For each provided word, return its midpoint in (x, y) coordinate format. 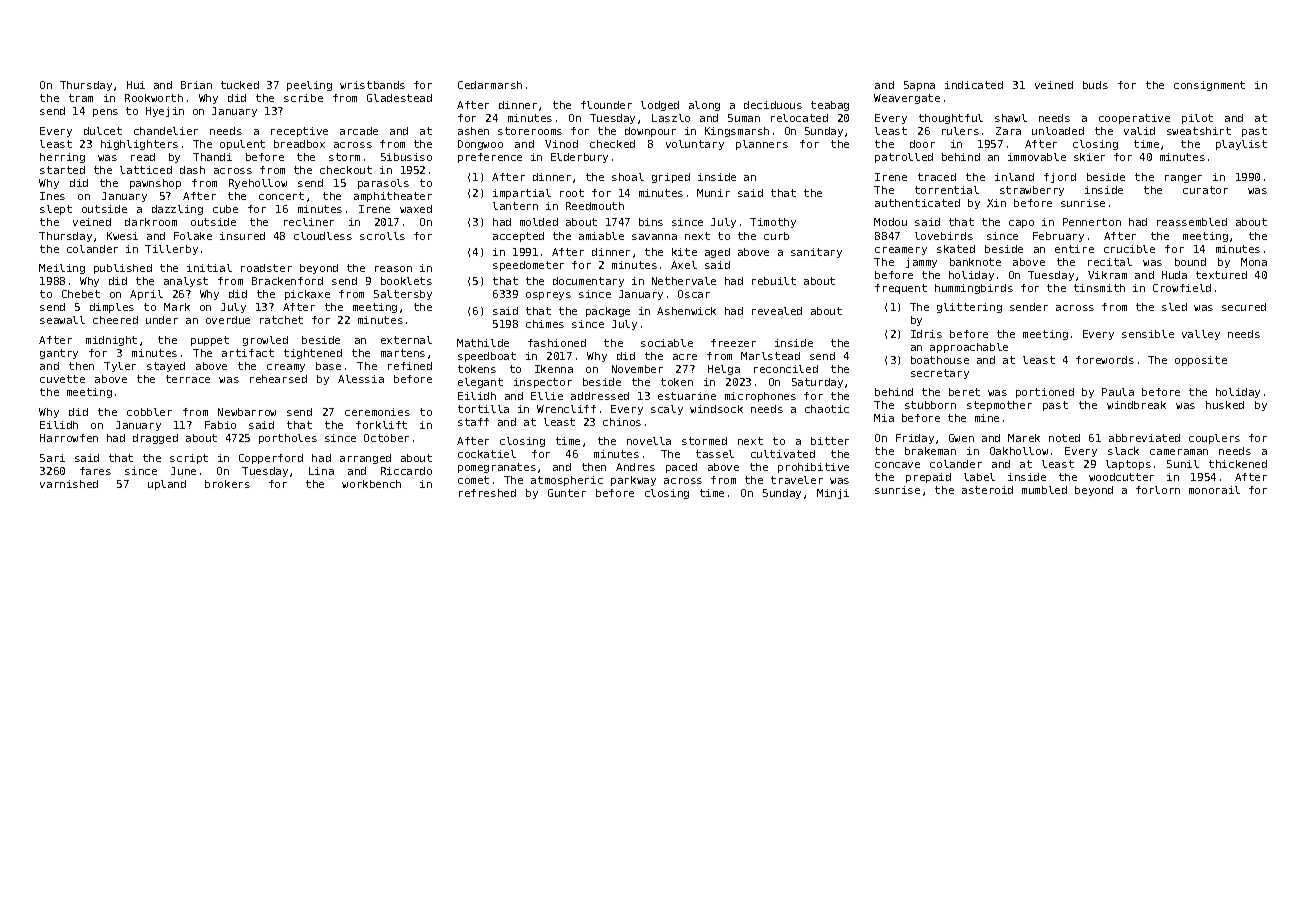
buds (1095, 85)
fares (95, 471)
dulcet (103, 131)
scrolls (382, 236)
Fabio (220, 425)
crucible (1129, 249)
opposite (1201, 361)
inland (1014, 177)
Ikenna (554, 369)
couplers (1214, 439)
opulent (242, 145)
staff (473, 422)
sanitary (816, 253)
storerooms (530, 131)
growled (265, 341)
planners (762, 145)
